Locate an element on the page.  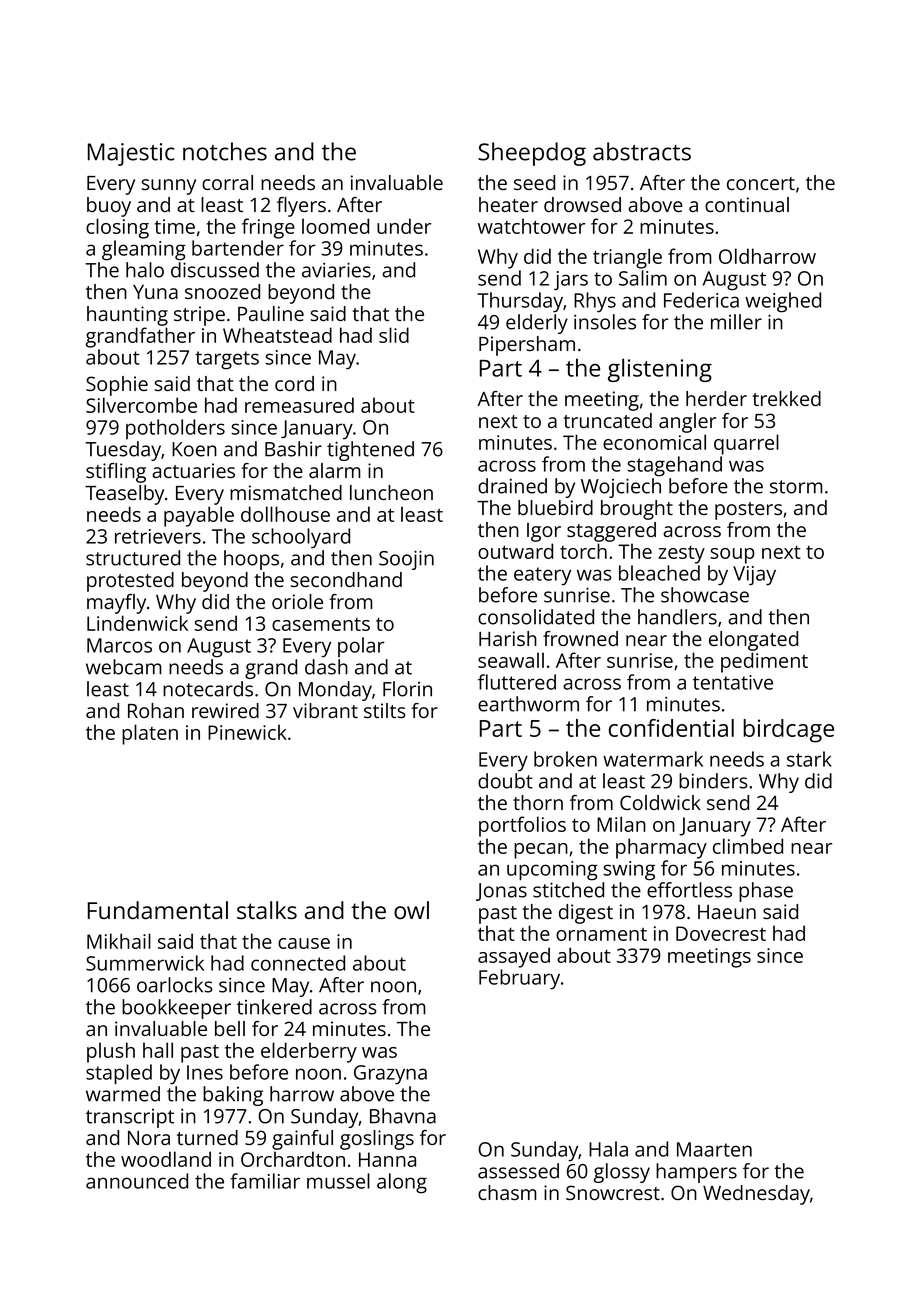
weighed is located at coordinates (783, 302).
